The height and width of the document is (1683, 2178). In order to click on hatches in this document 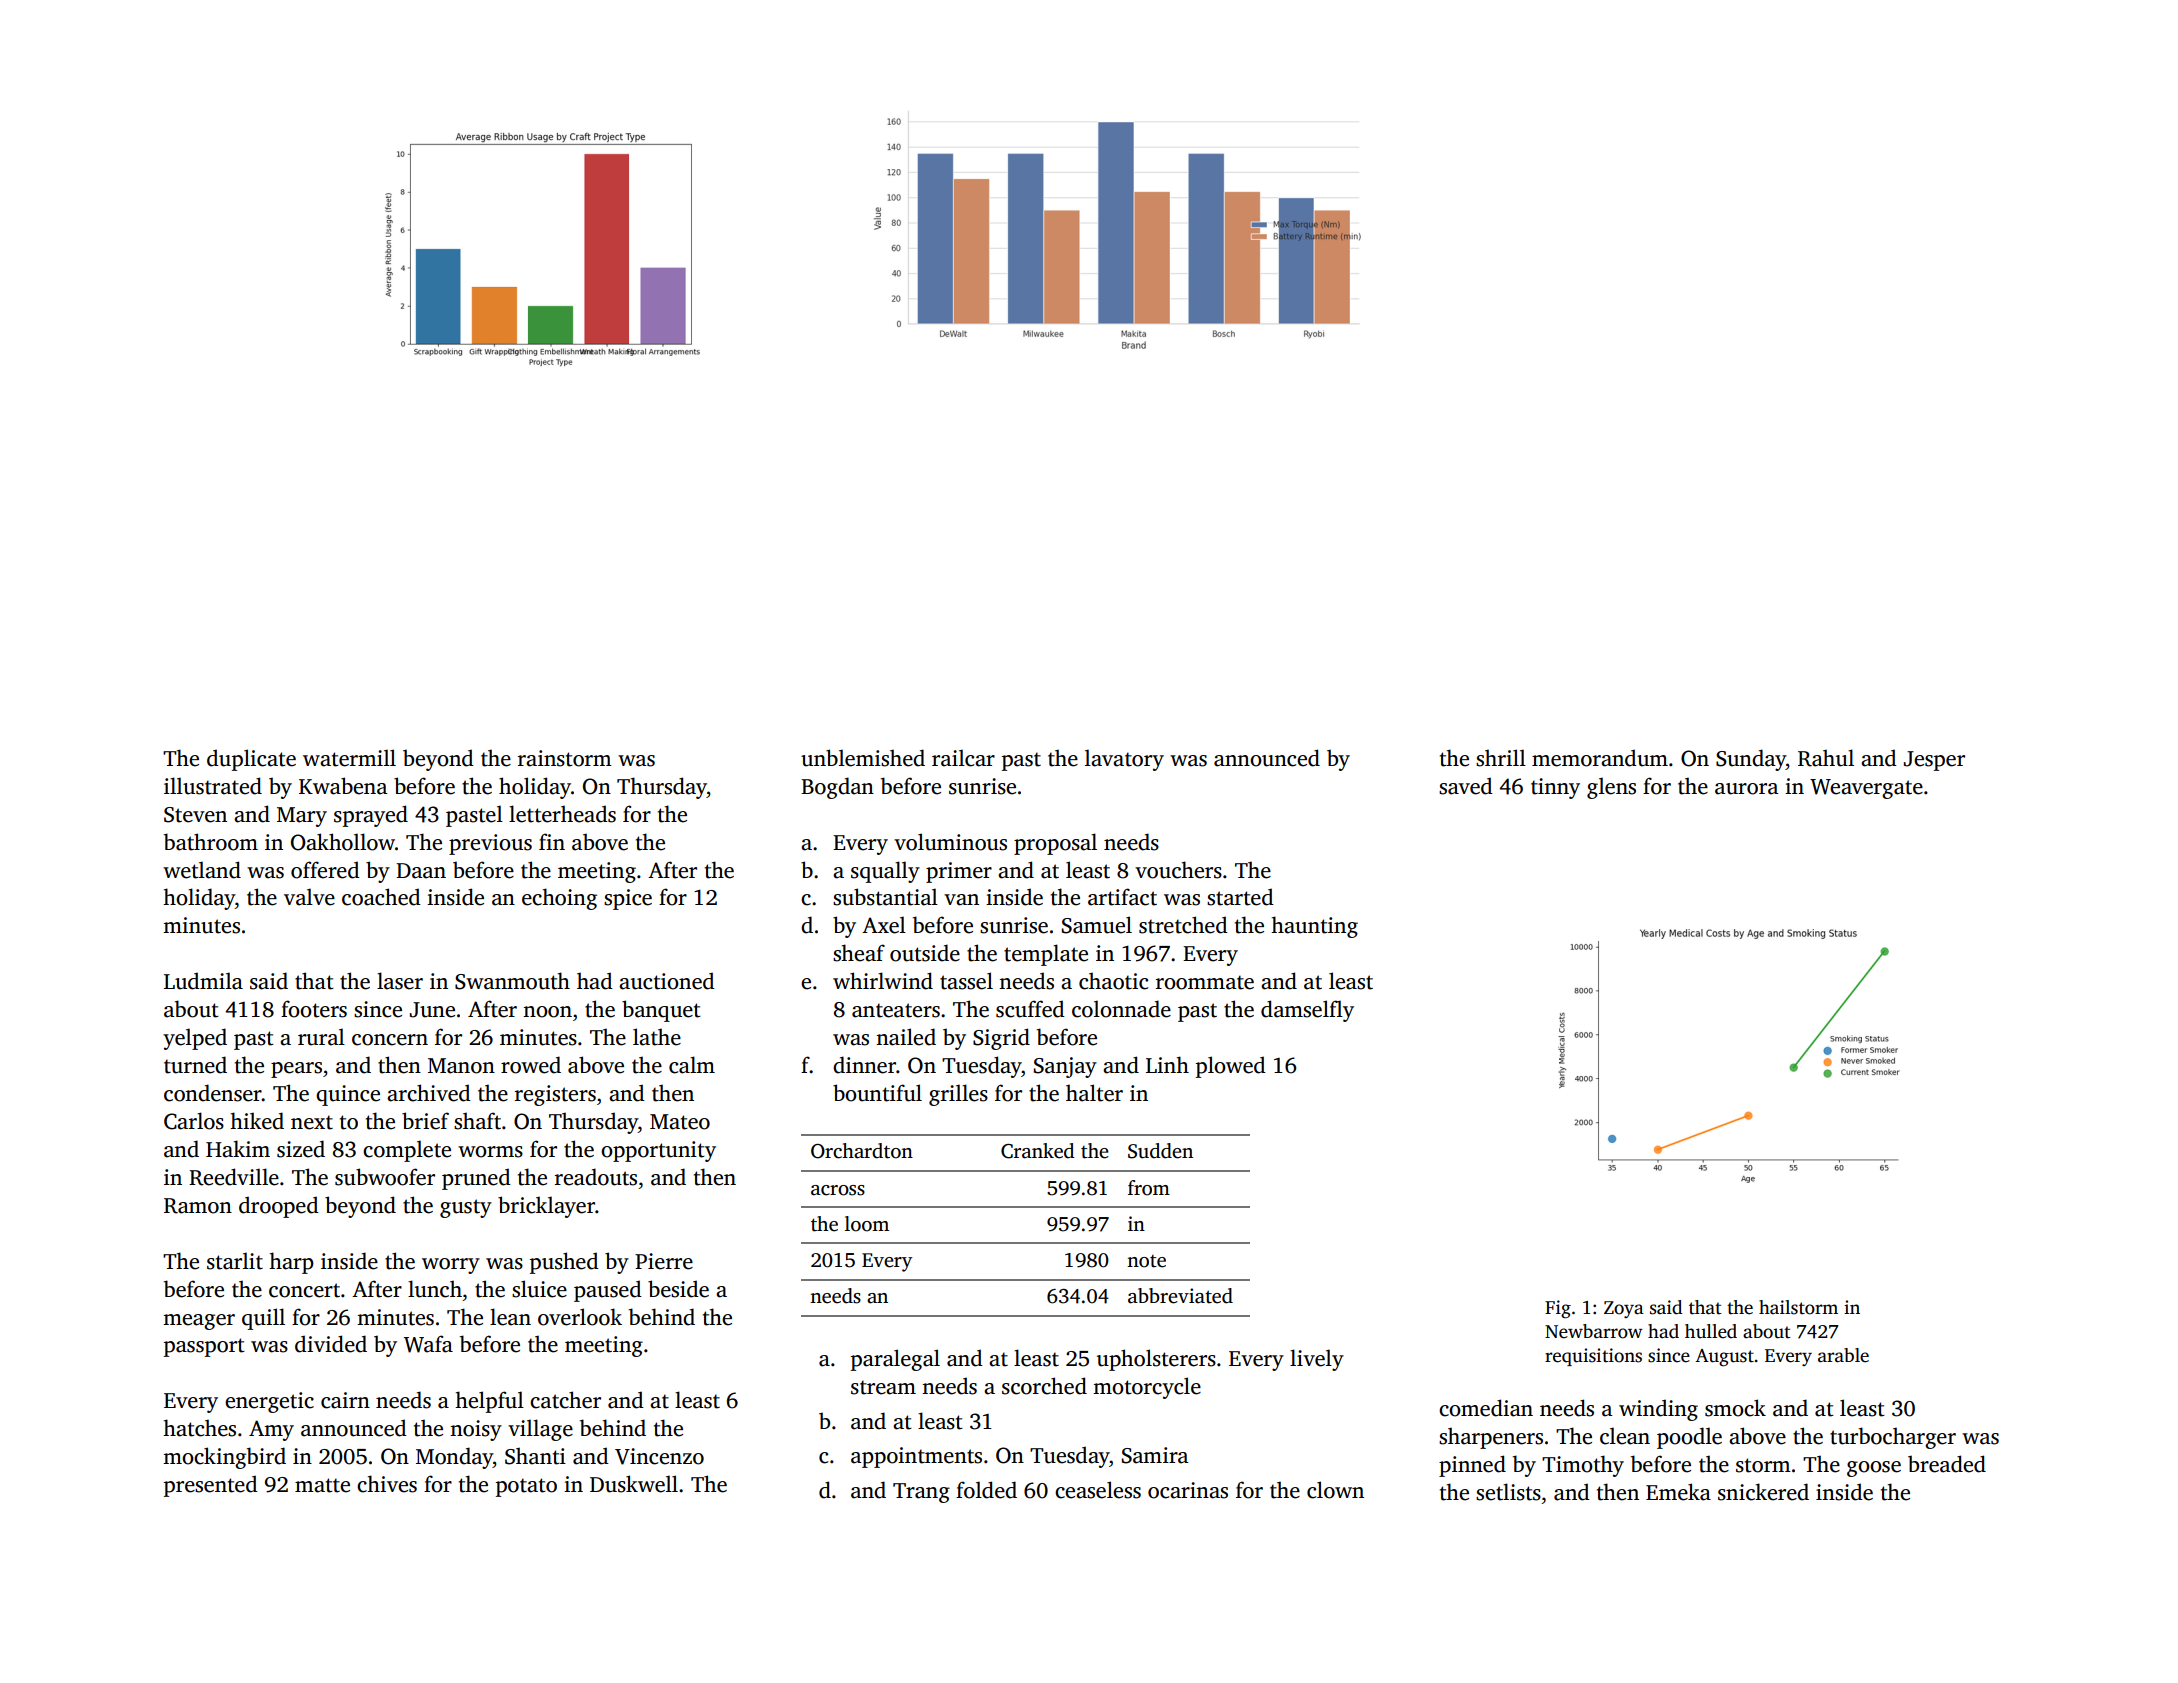, I will do `click(199, 1428)`.
